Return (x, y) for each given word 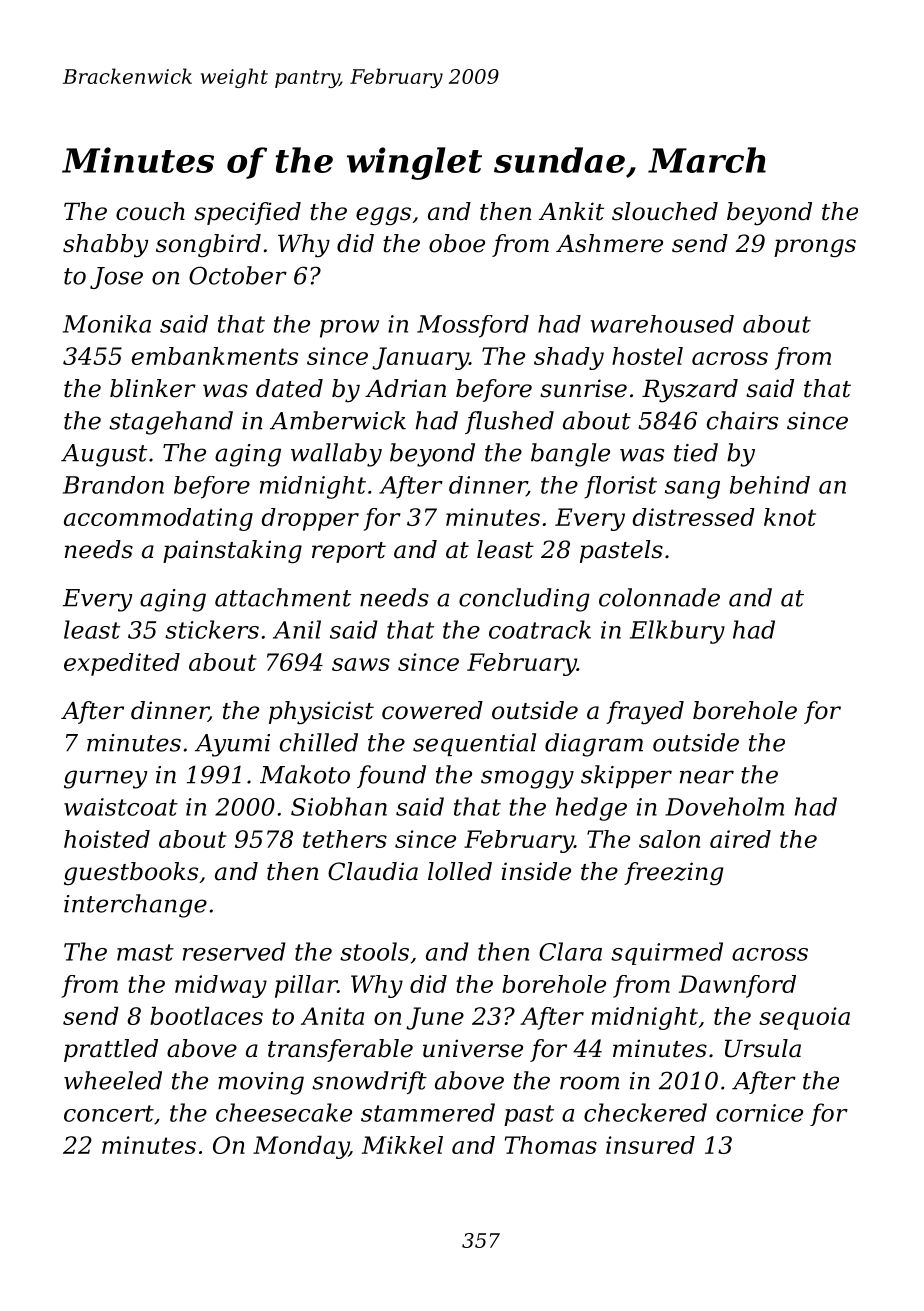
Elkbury (677, 632)
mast (145, 952)
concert (109, 1113)
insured (650, 1145)
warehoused (662, 324)
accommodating (158, 519)
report (349, 552)
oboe (457, 243)
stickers (212, 629)
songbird (208, 245)
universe (473, 1048)
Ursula (763, 1048)
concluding (524, 600)
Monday (301, 1147)
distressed (693, 517)
